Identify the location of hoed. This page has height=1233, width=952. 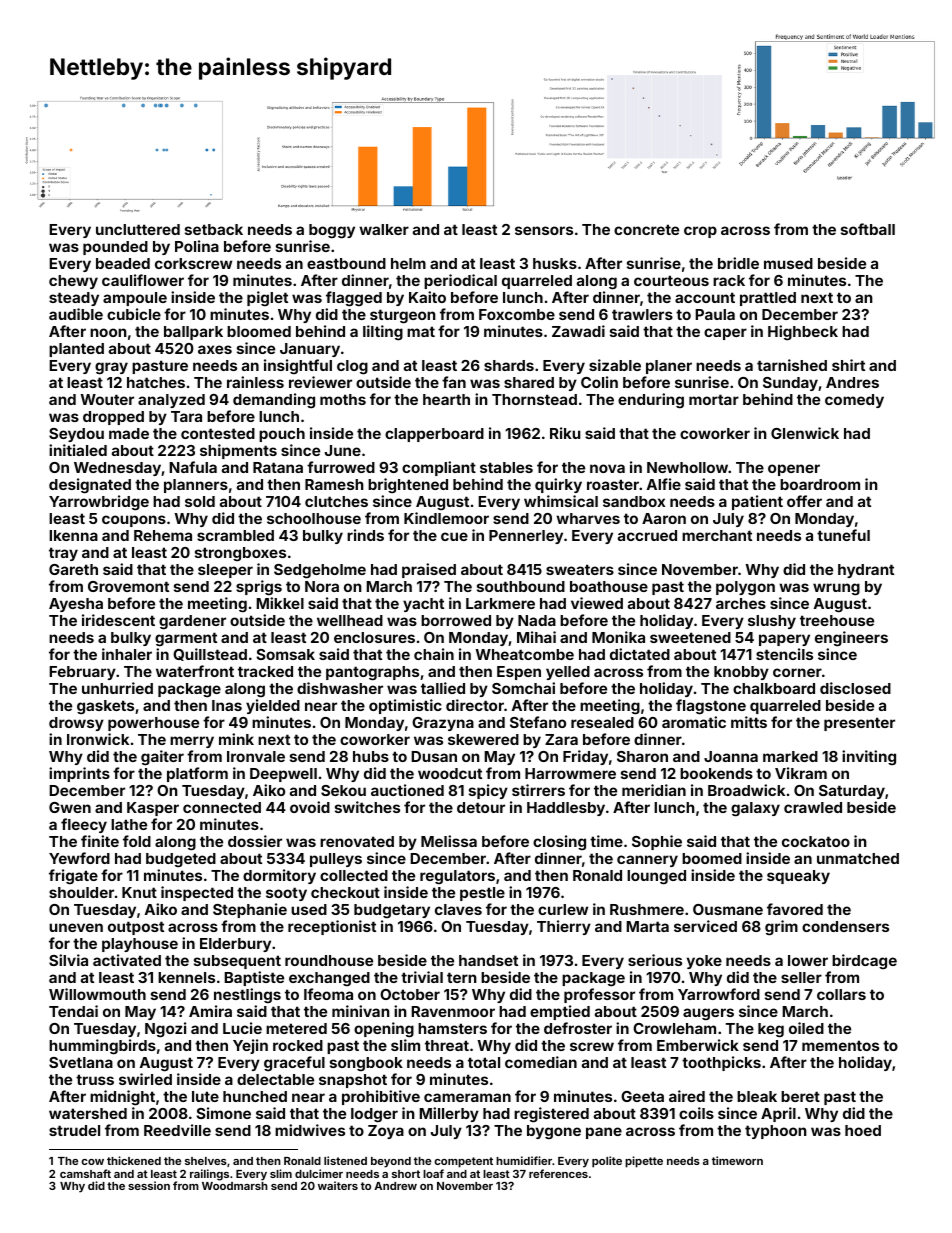
(863, 1130).
